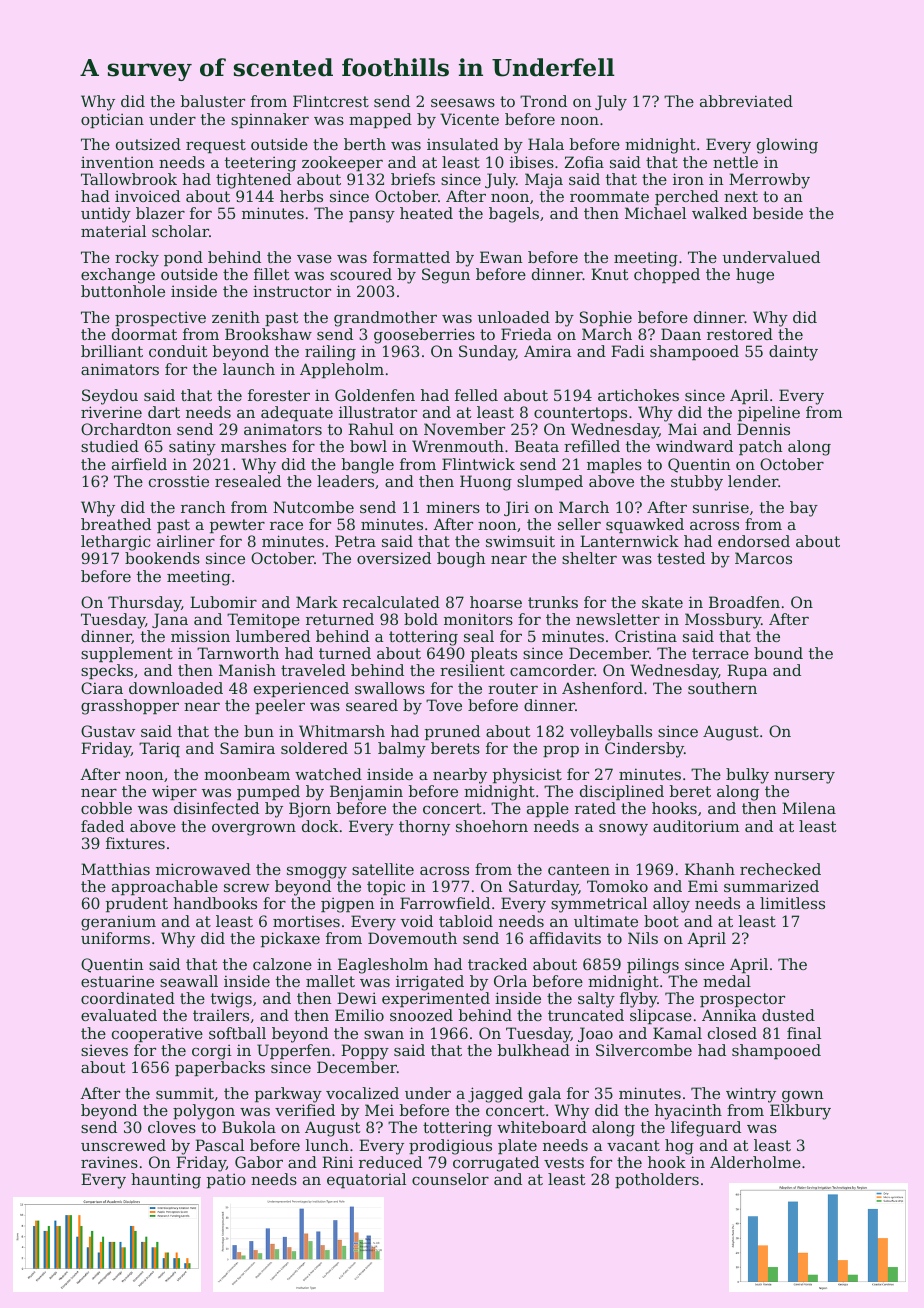  I want to click on baluster, so click(213, 101).
